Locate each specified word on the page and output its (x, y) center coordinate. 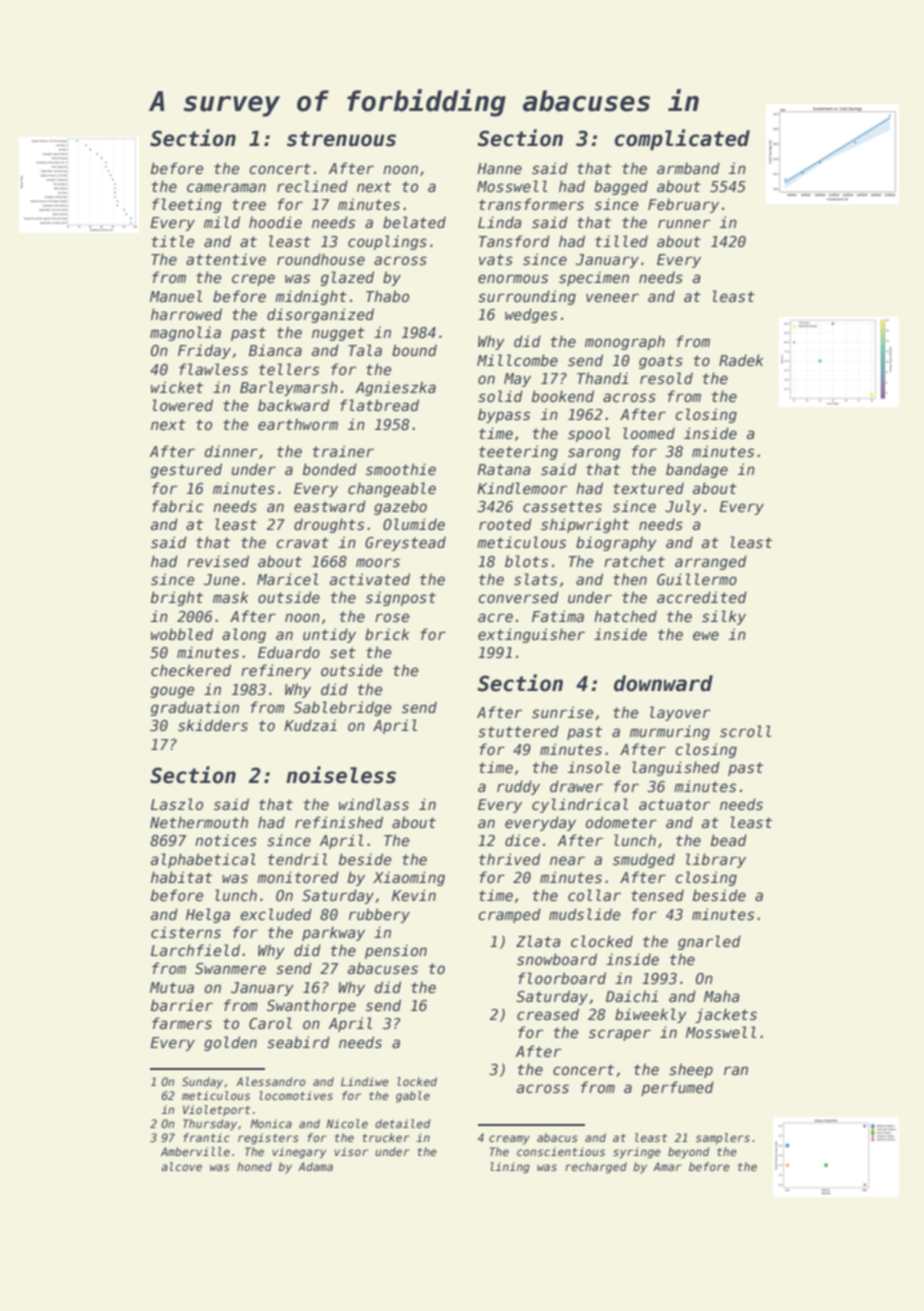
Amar (667, 1166)
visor (351, 1151)
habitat (181, 877)
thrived (510, 859)
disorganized (320, 315)
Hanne (499, 168)
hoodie (275, 222)
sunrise (563, 712)
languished (676, 768)
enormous (513, 278)
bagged (621, 187)
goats (661, 362)
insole (594, 767)
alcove (181, 1166)
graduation (195, 708)
